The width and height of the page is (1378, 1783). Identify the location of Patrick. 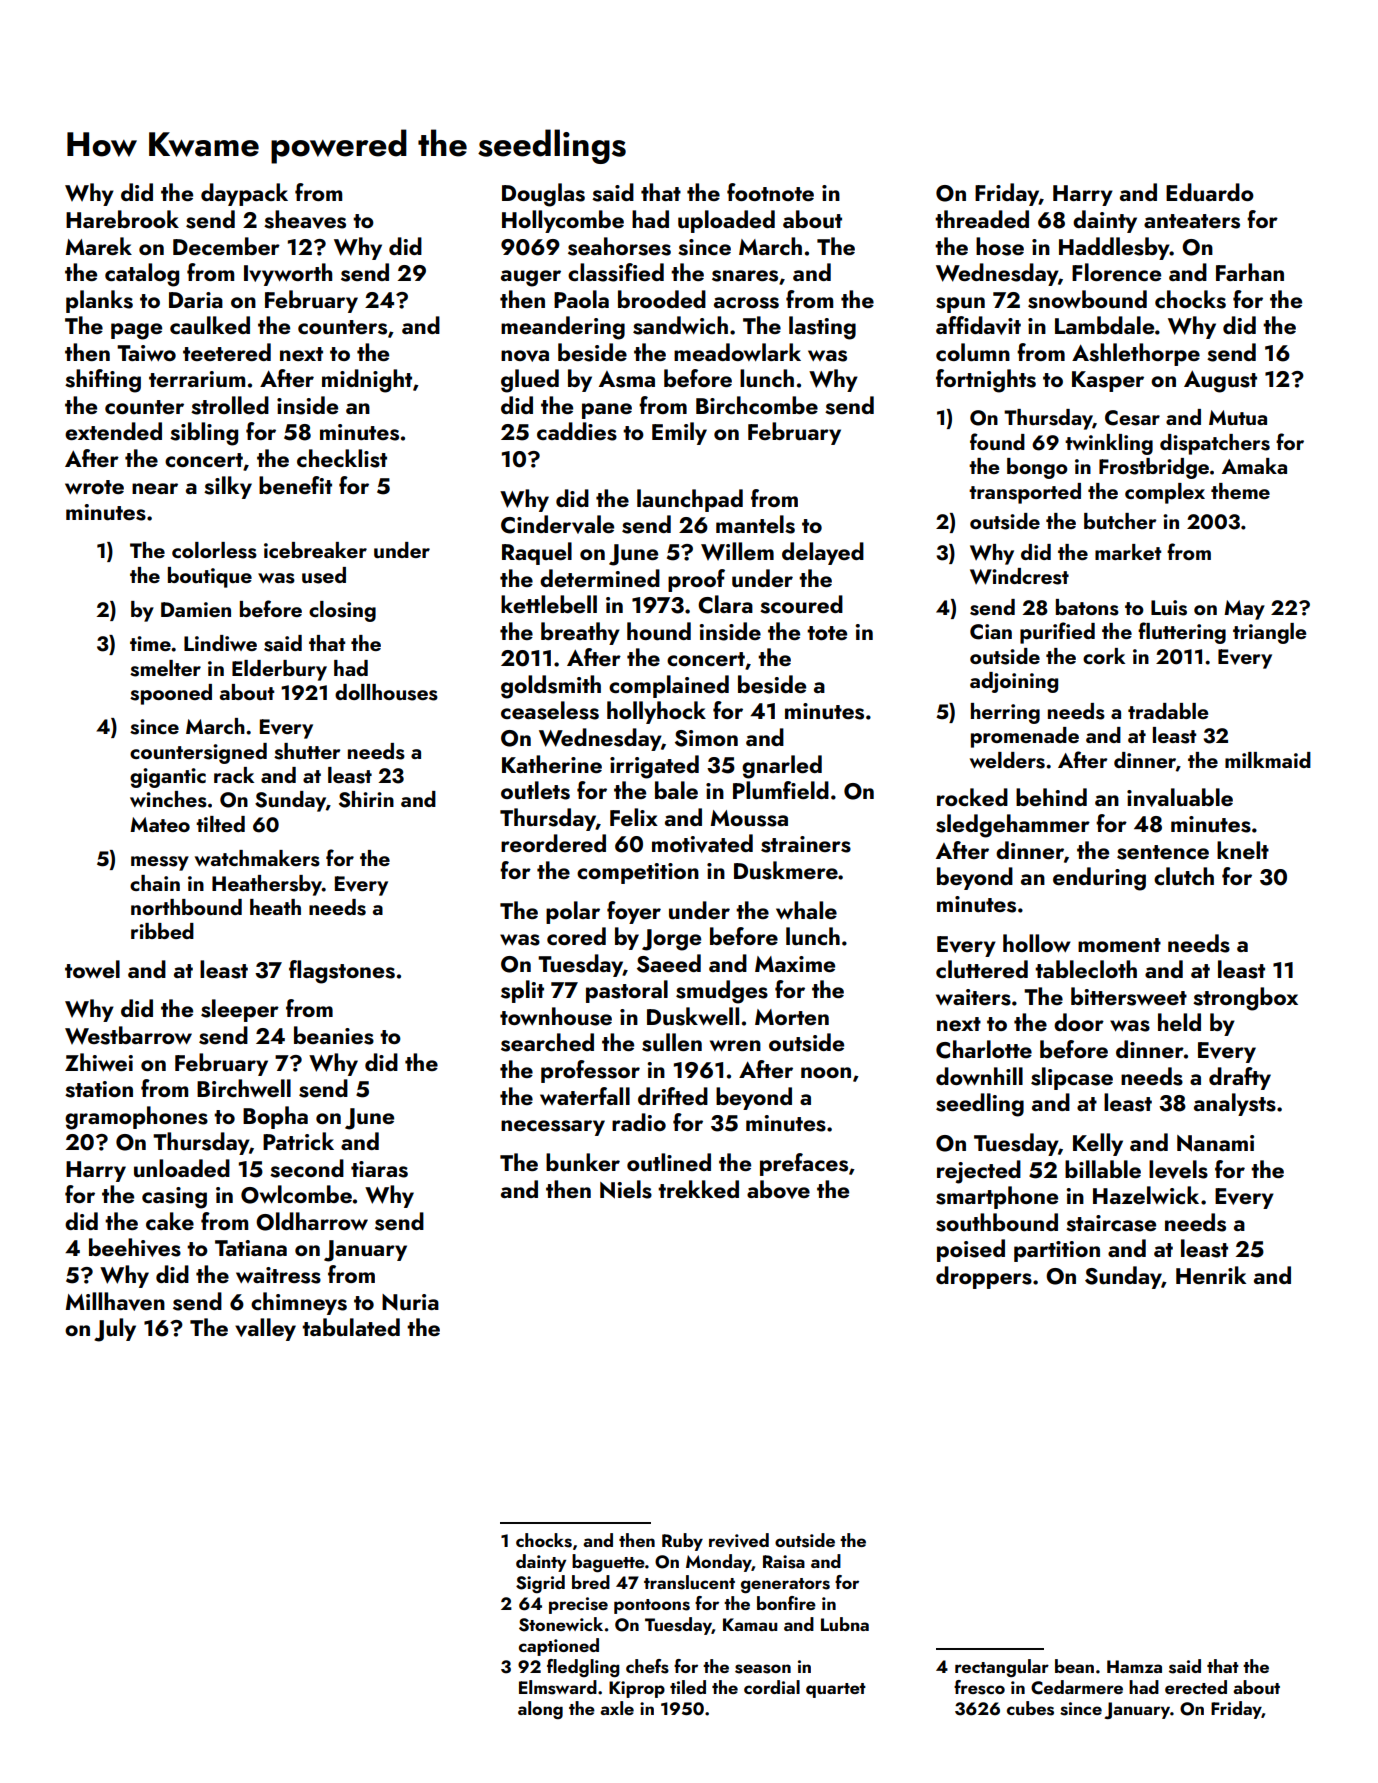
(298, 1141).
